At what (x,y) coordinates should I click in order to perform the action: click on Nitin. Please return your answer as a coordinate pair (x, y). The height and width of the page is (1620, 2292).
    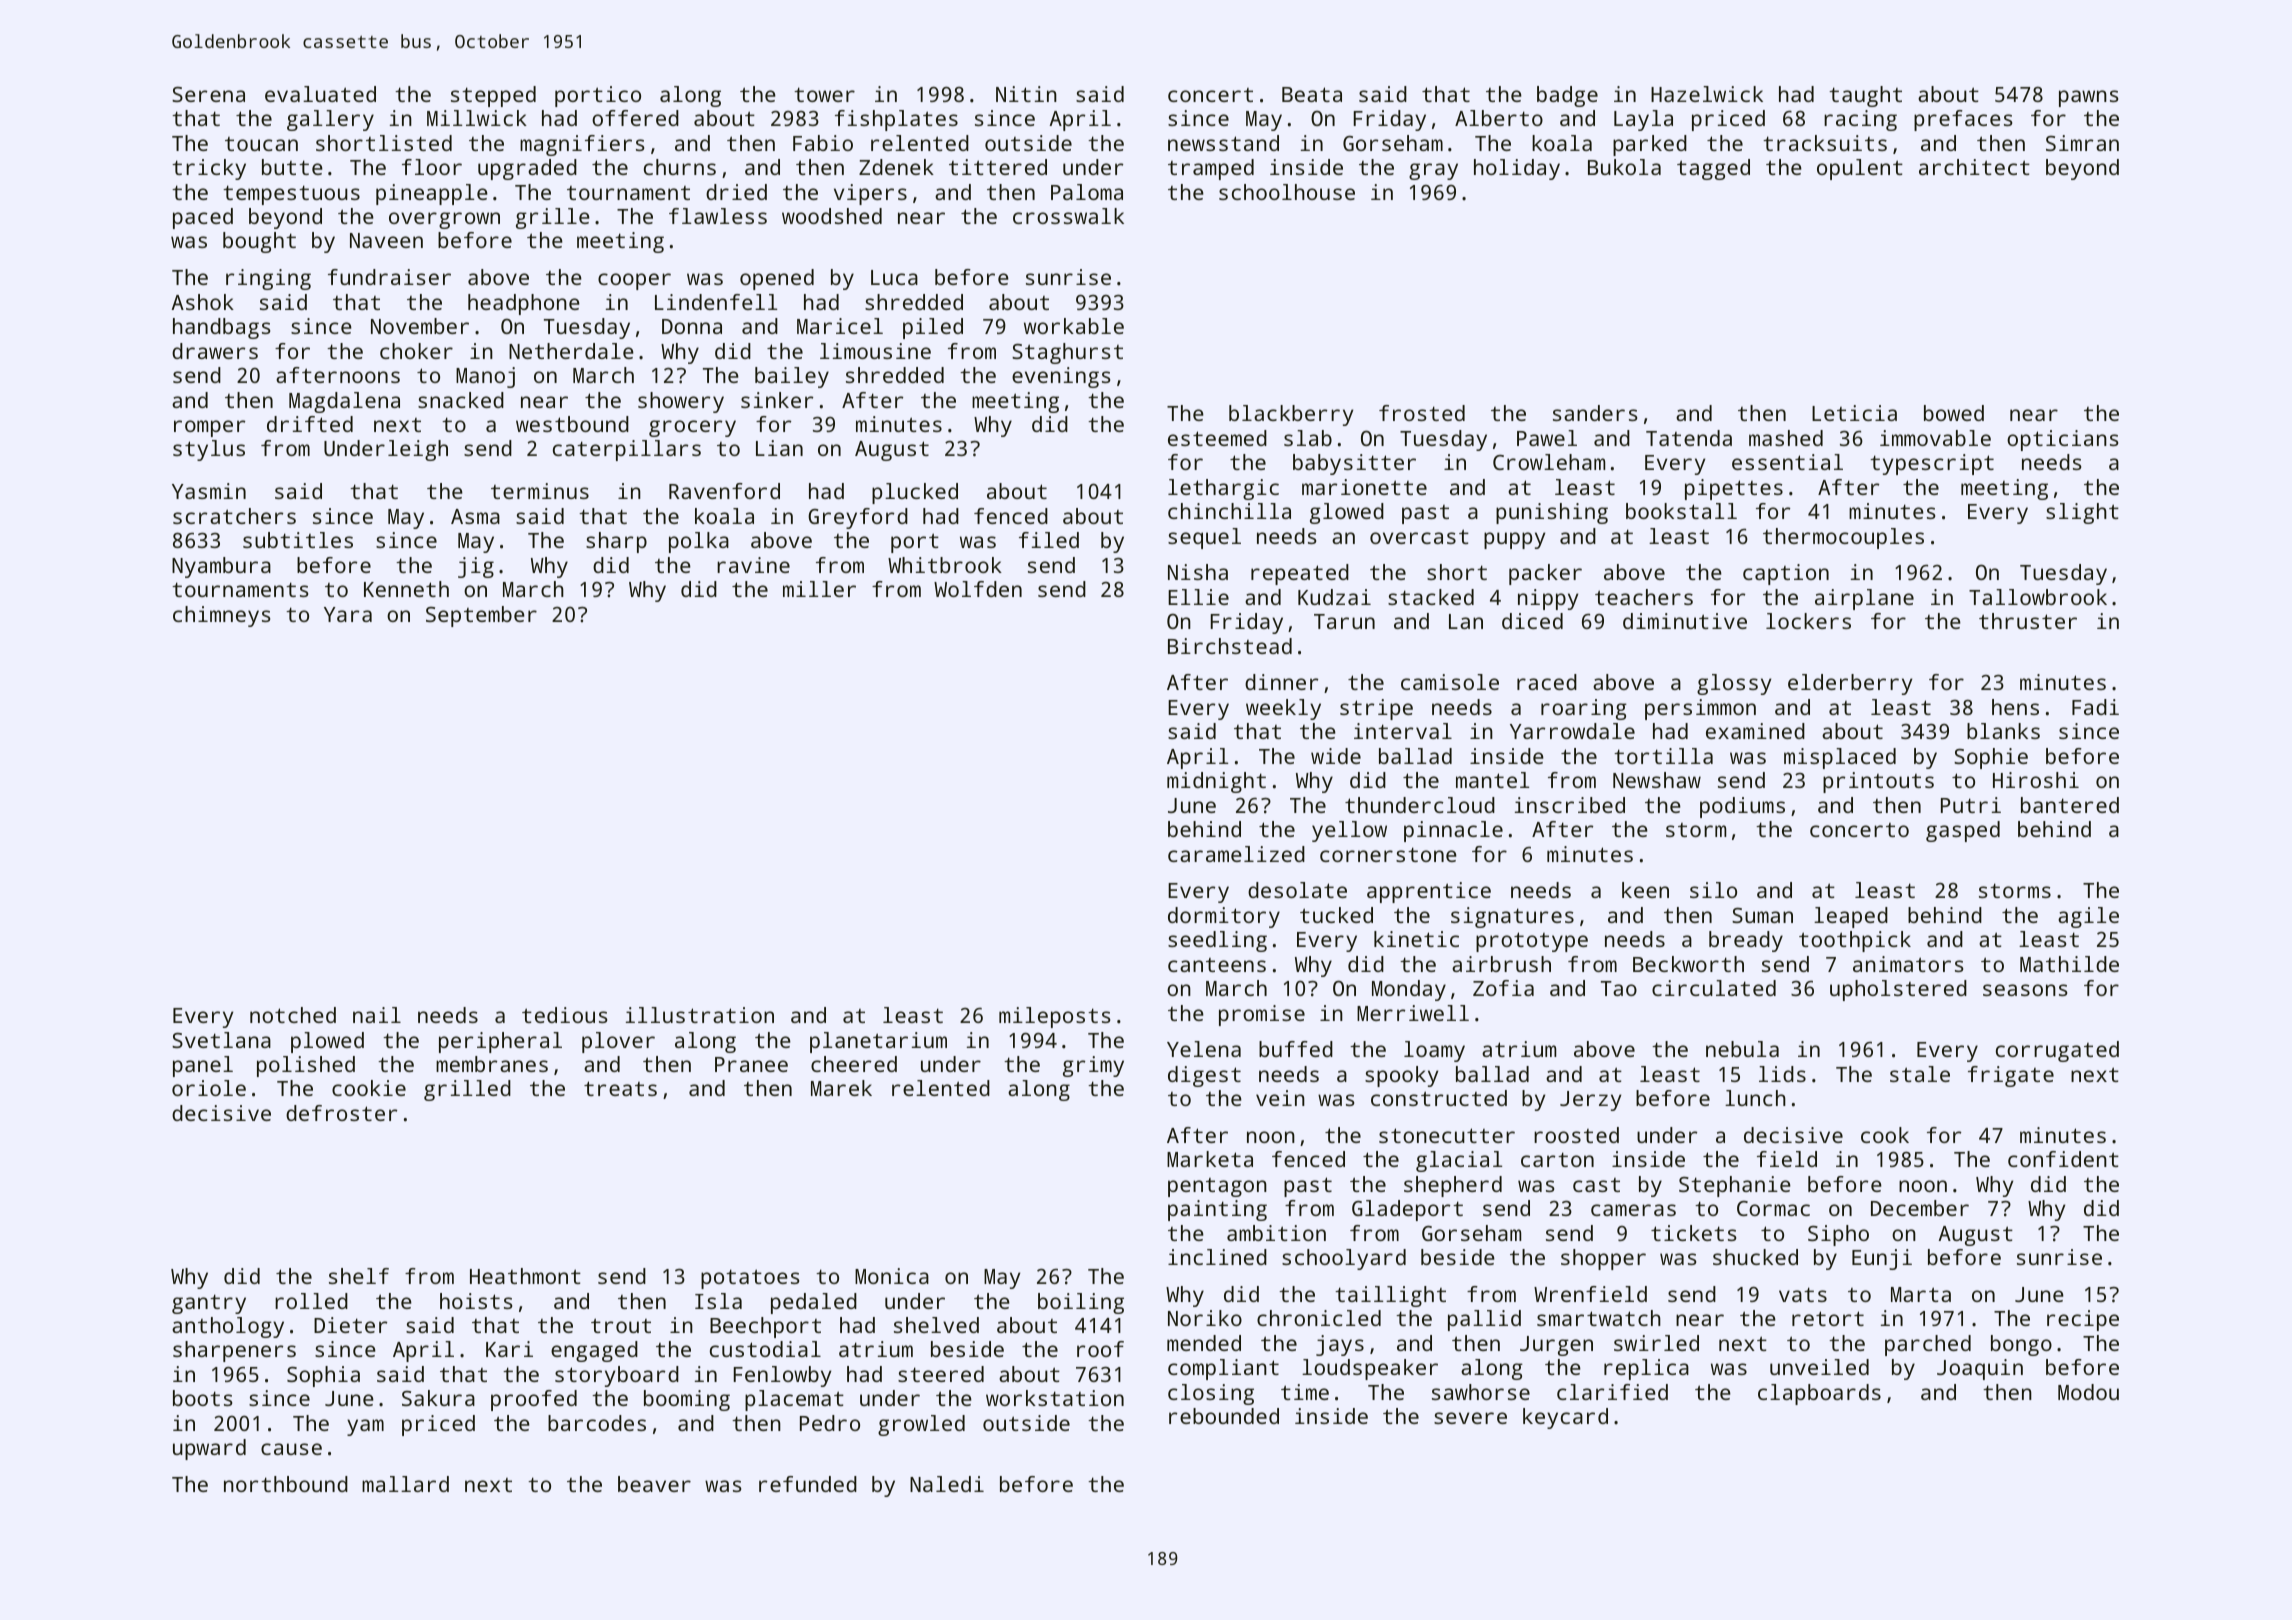
    Looking at the image, I should click on (1026, 94).
